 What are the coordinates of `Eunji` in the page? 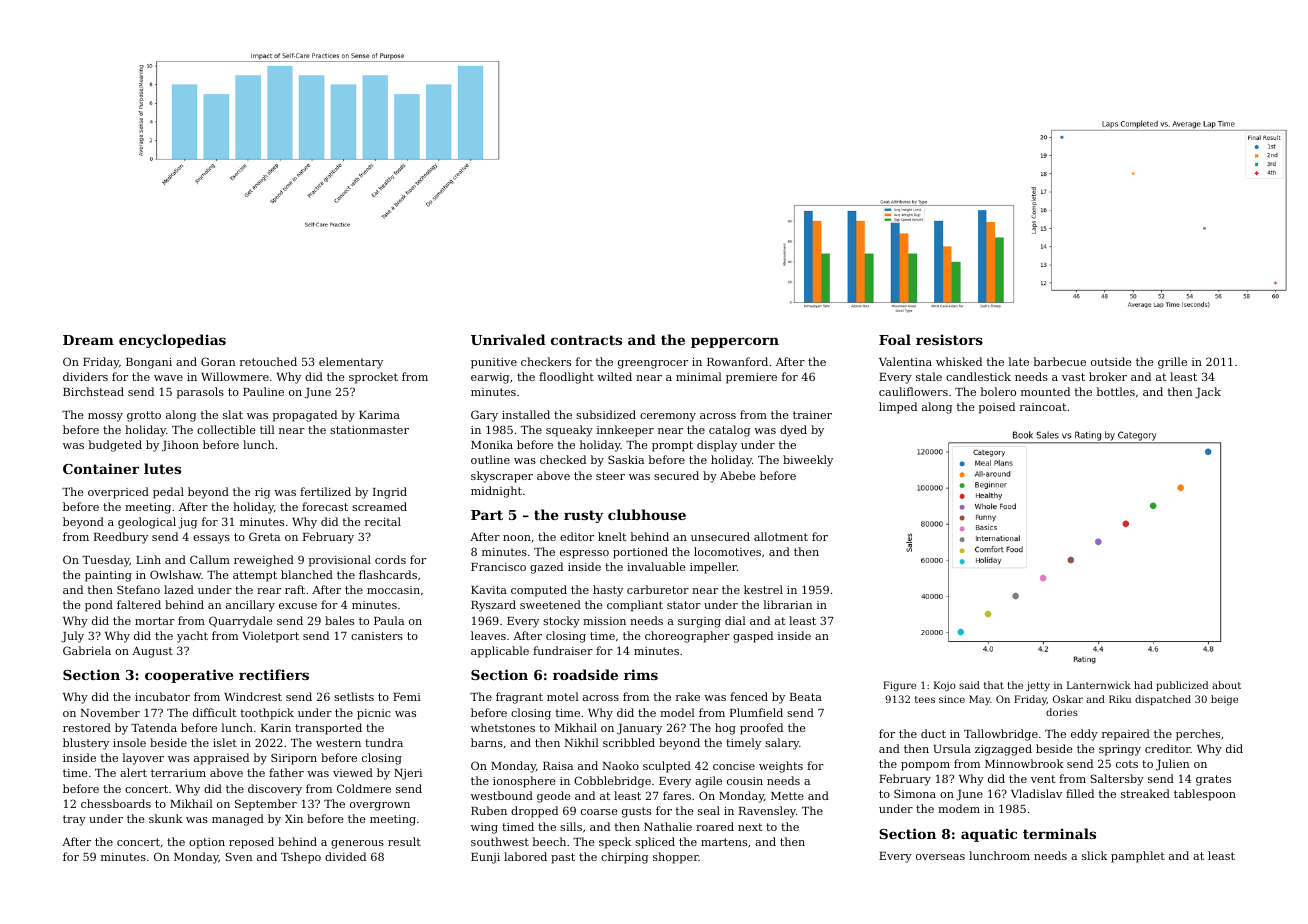 It's located at (485, 858).
